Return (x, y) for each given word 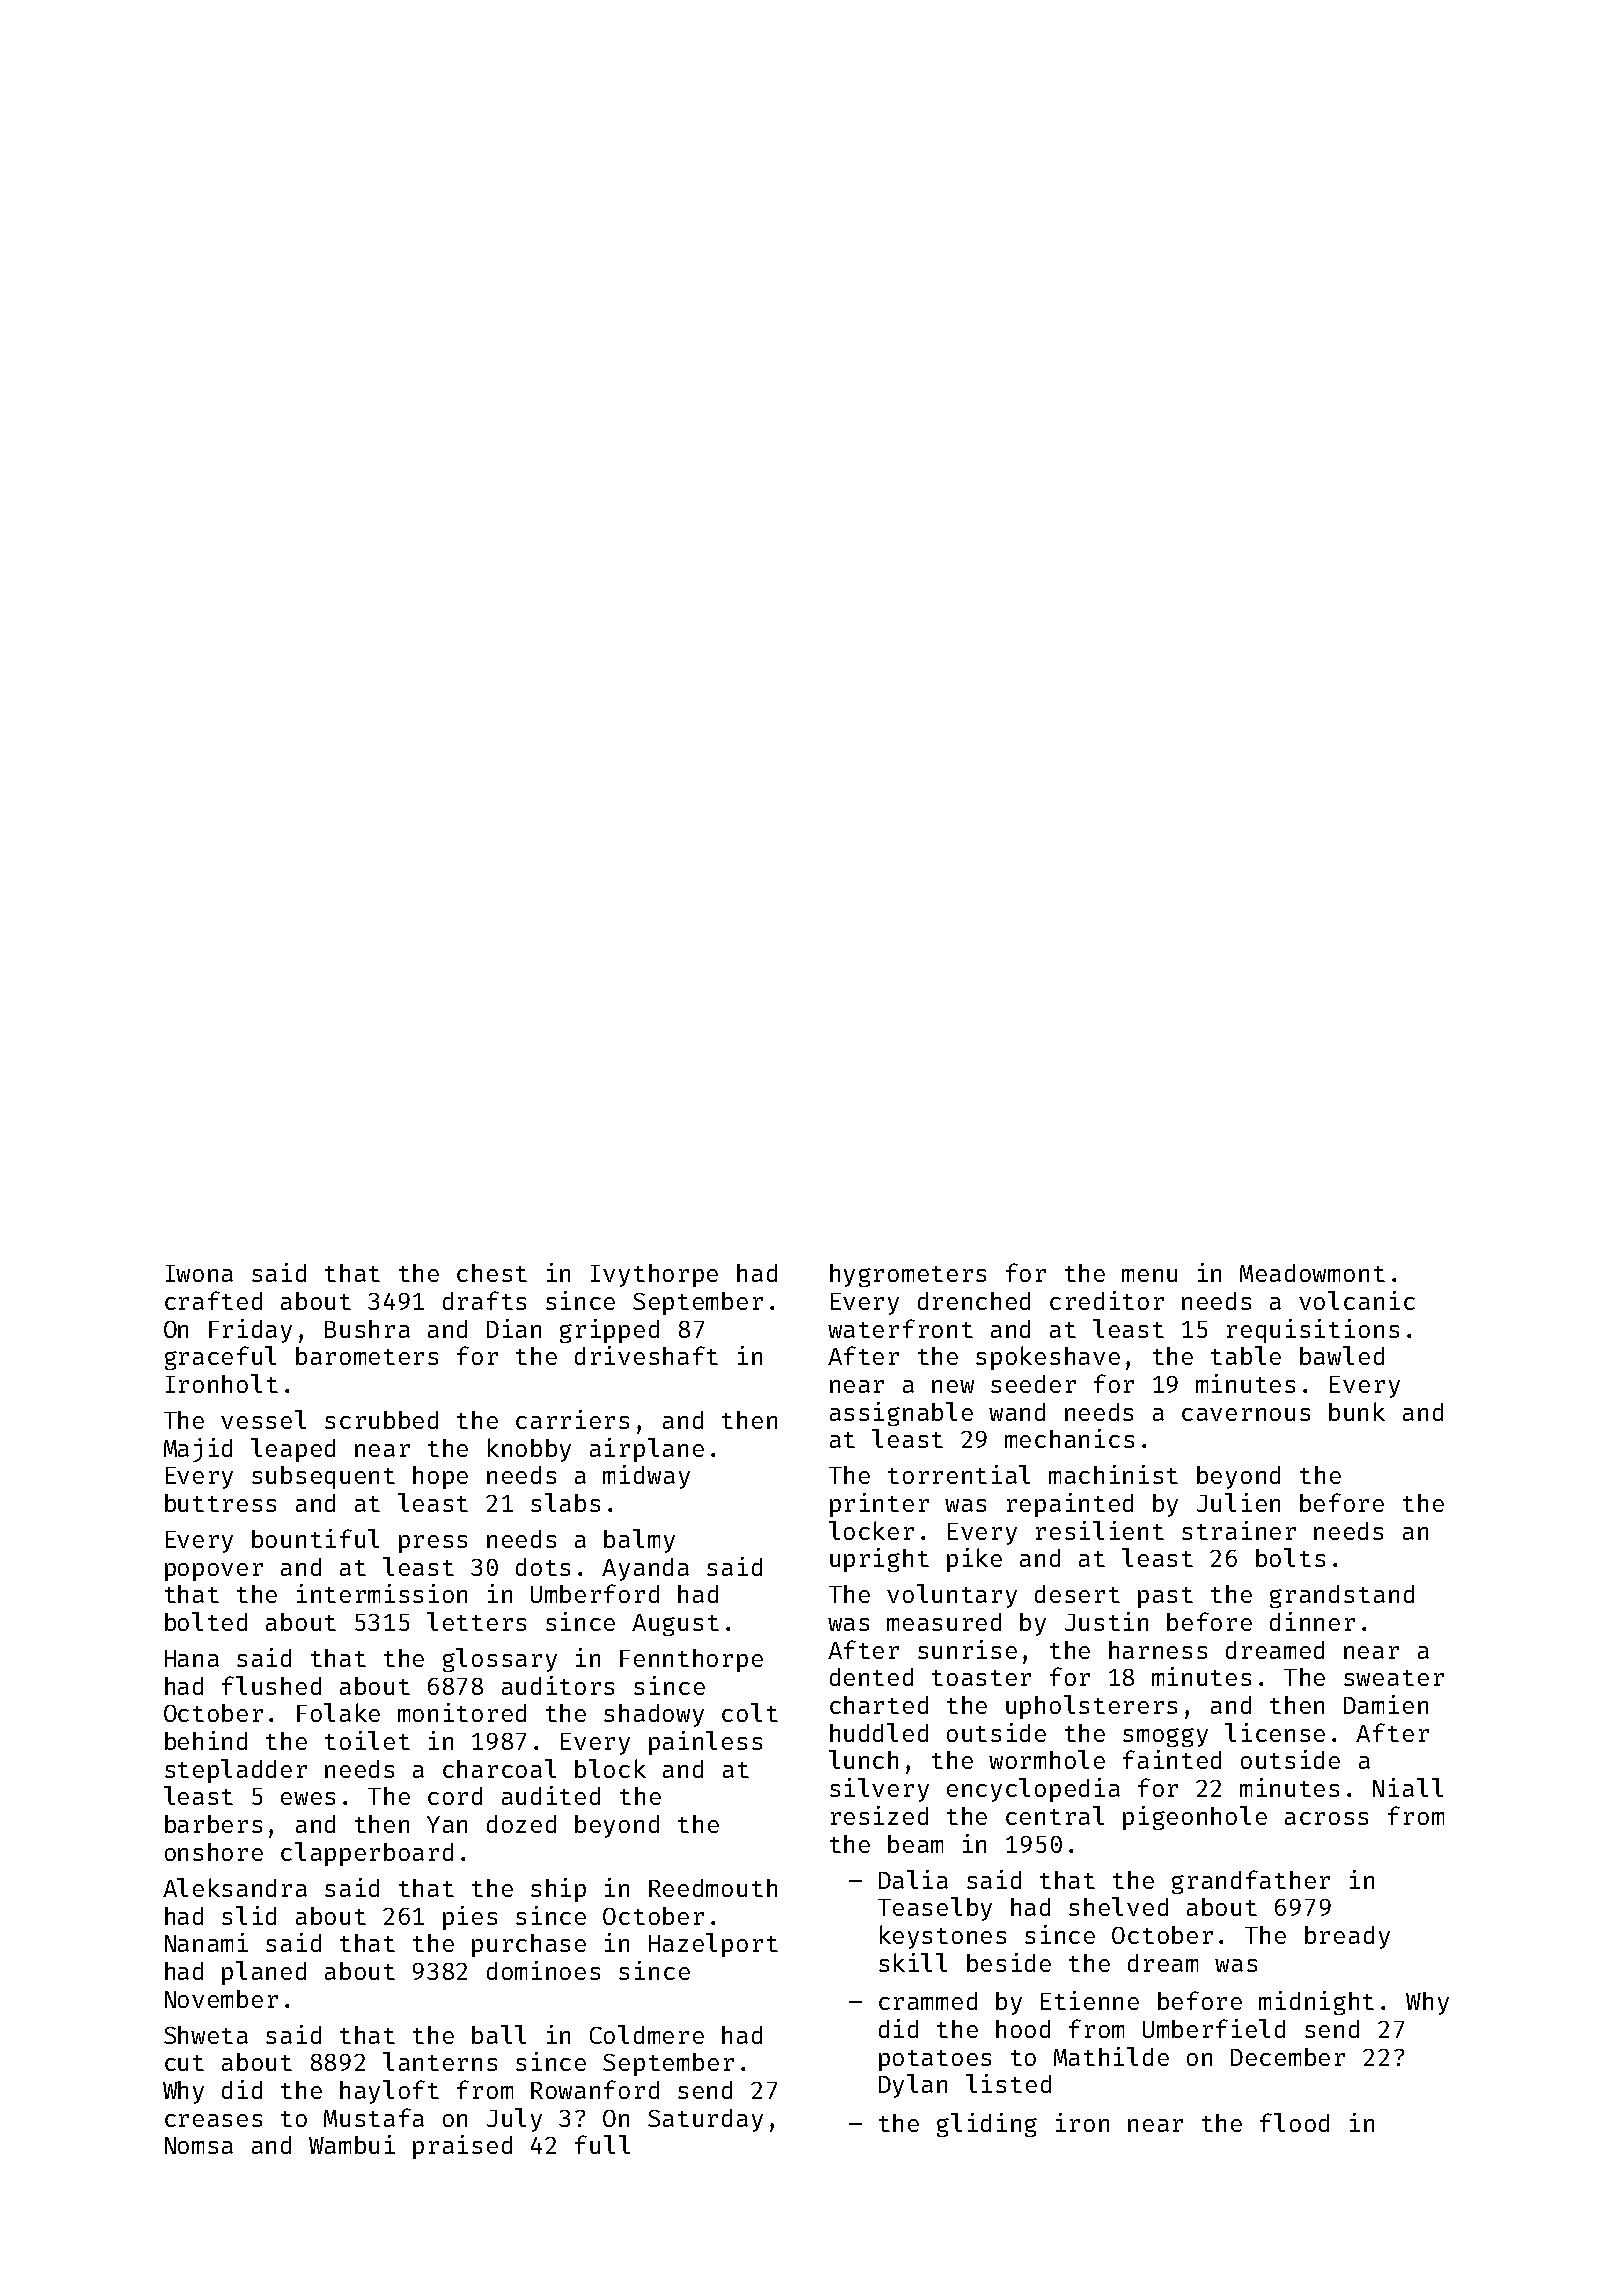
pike (974, 1560)
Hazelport (713, 1945)
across (1326, 1818)
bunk (1357, 1411)
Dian (514, 1328)
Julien (1238, 1502)
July (514, 2120)
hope (440, 1477)
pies (470, 1918)
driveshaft (646, 1355)
